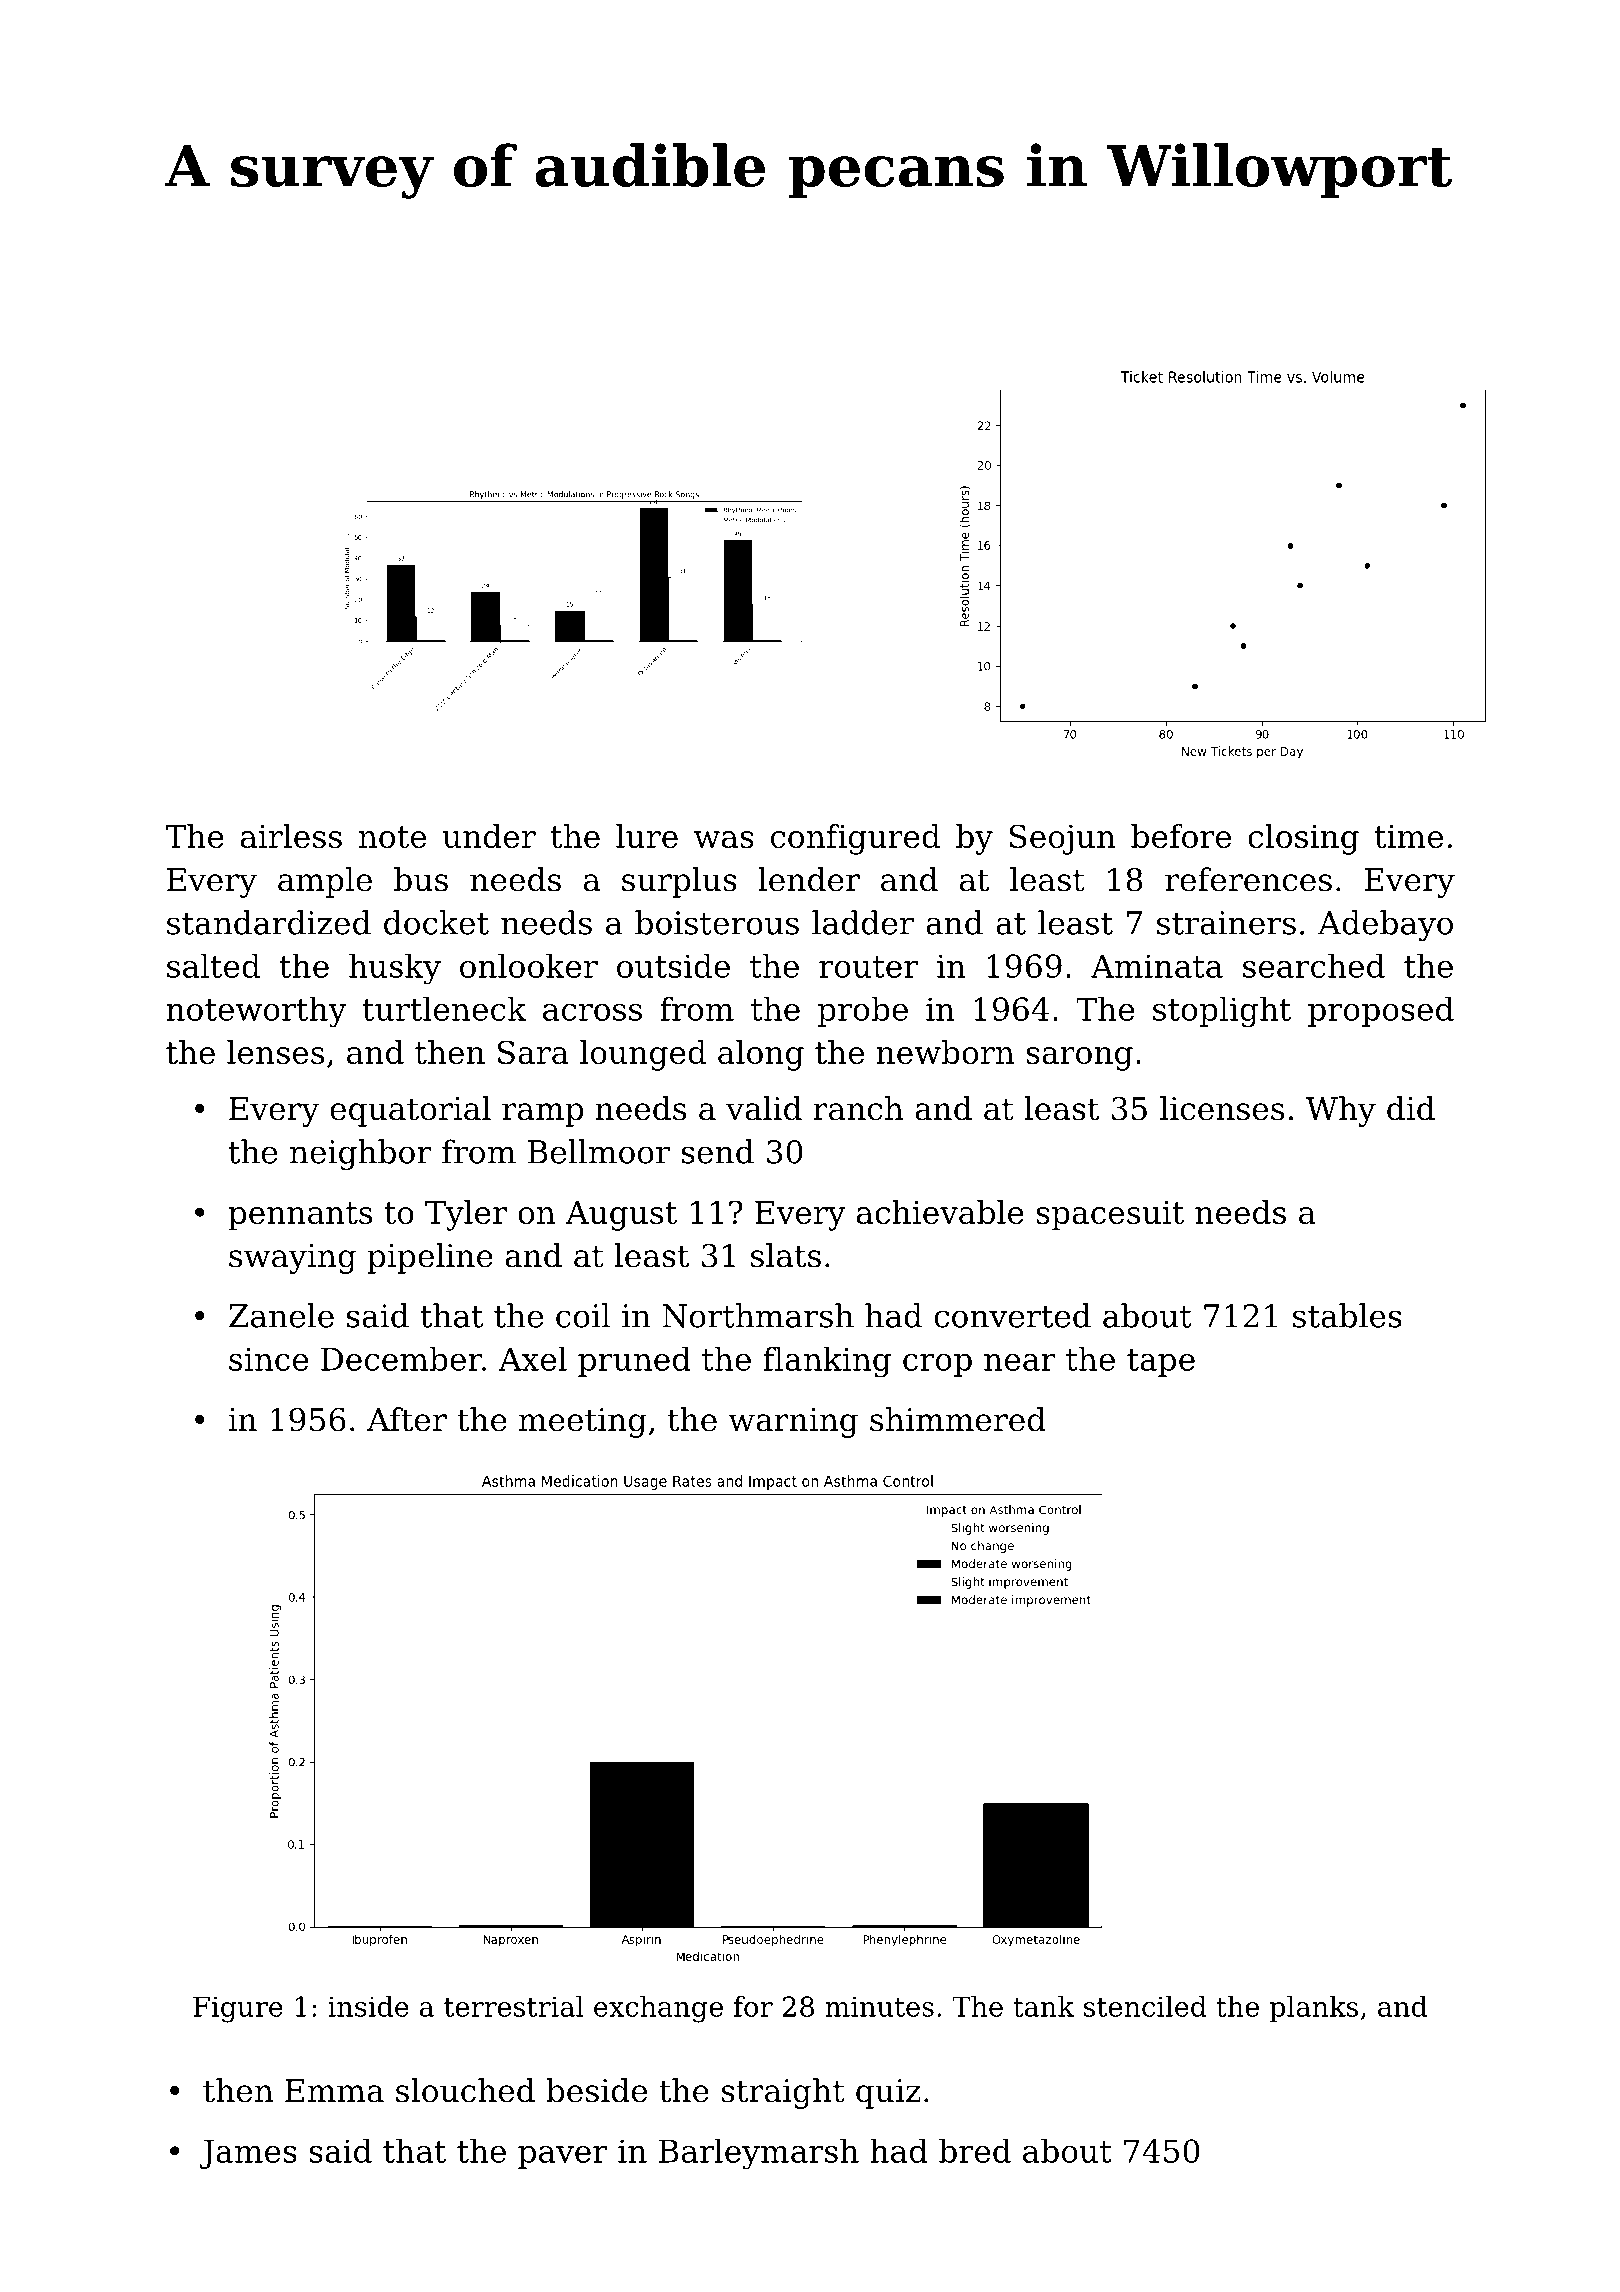 This image has width=1620, height=2292. I want to click on Zanele, so click(281, 1315).
